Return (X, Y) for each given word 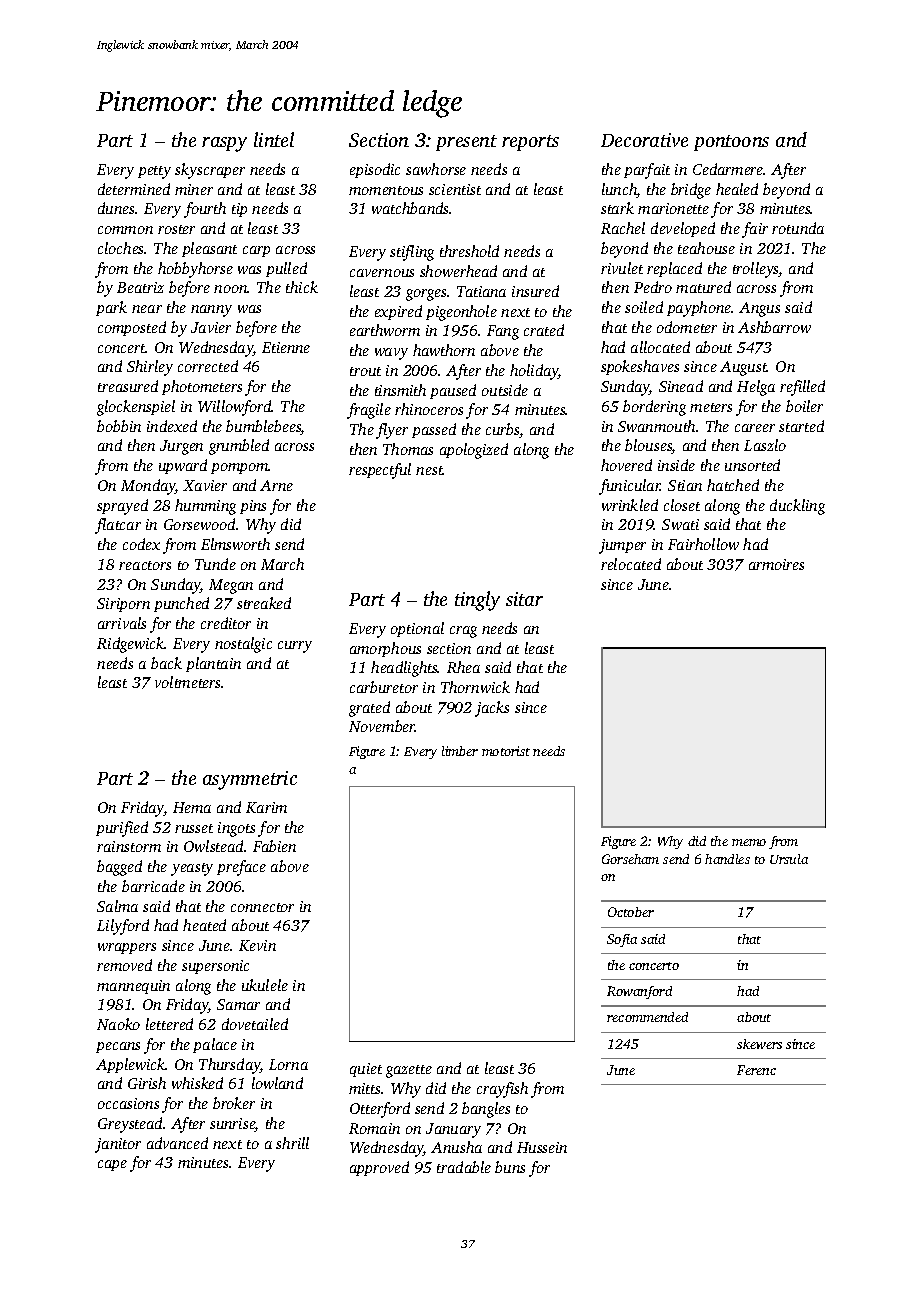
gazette (409, 1071)
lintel (274, 139)
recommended (647, 1017)
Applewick (131, 1065)
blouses (648, 446)
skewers (759, 1044)
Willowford (235, 408)
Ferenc (756, 1070)
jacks (492, 709)
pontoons (731, 143)
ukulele (265, 985)
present (466, 143)
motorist (506, 751)
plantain (213, 664)
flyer (392, 431)
